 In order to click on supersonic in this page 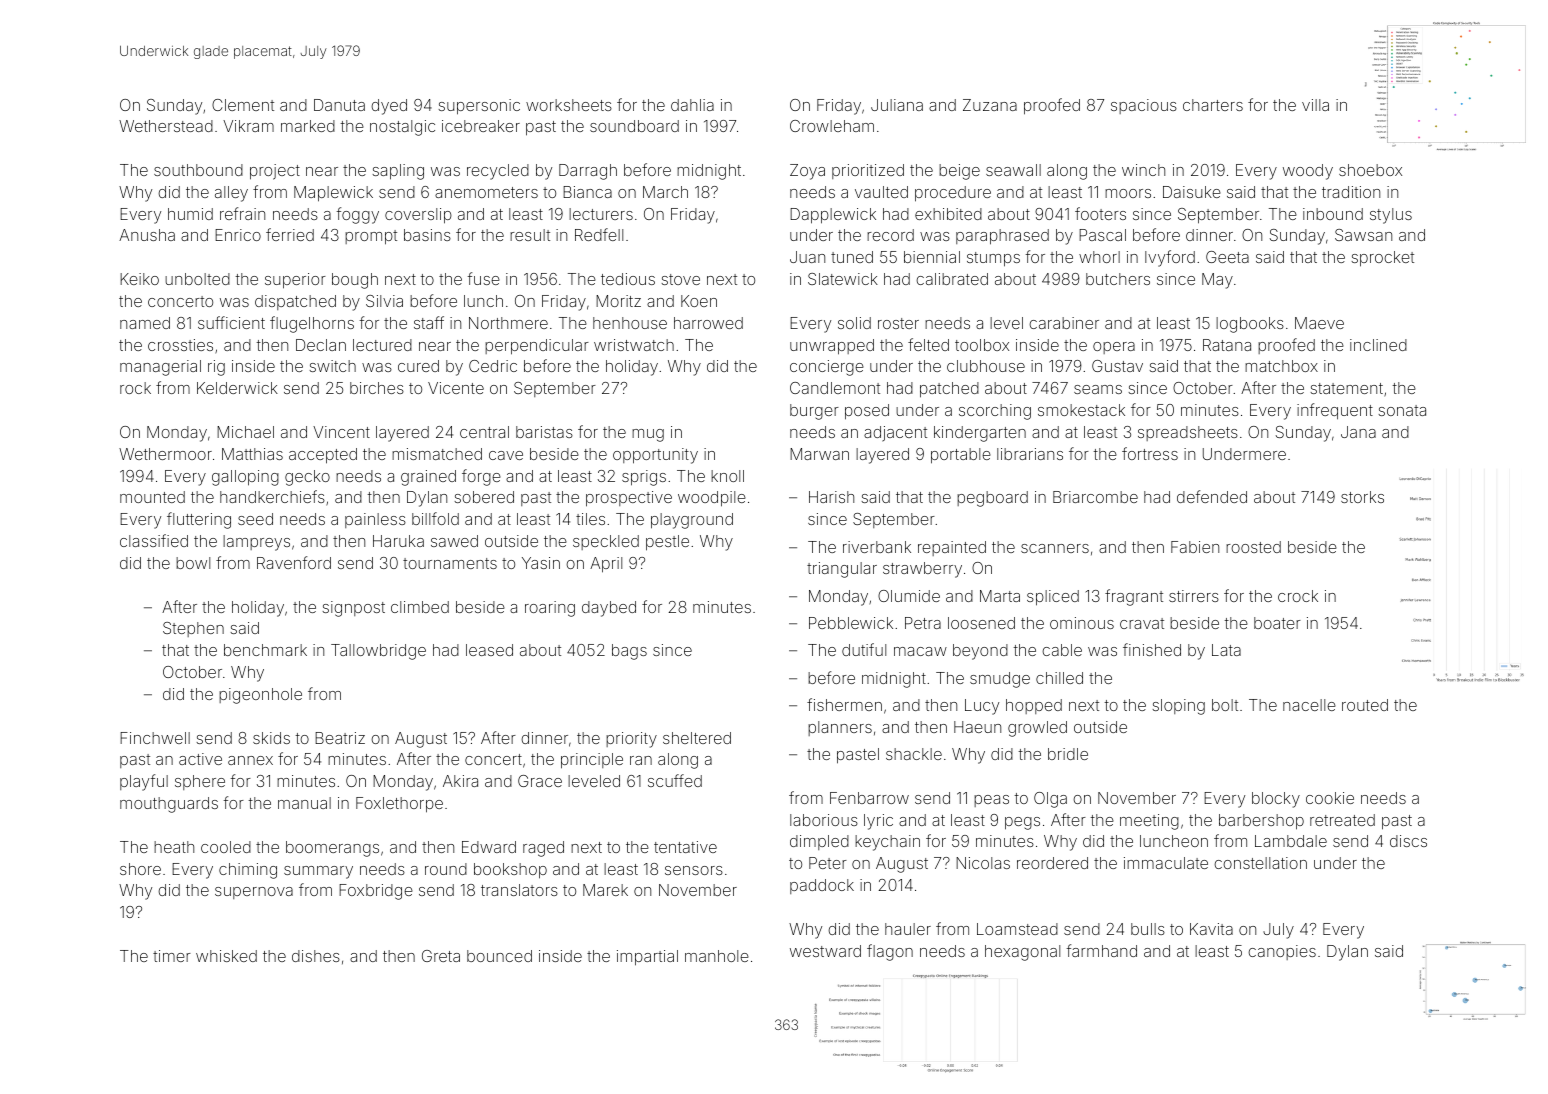, I will do `click(479, 107)`.
